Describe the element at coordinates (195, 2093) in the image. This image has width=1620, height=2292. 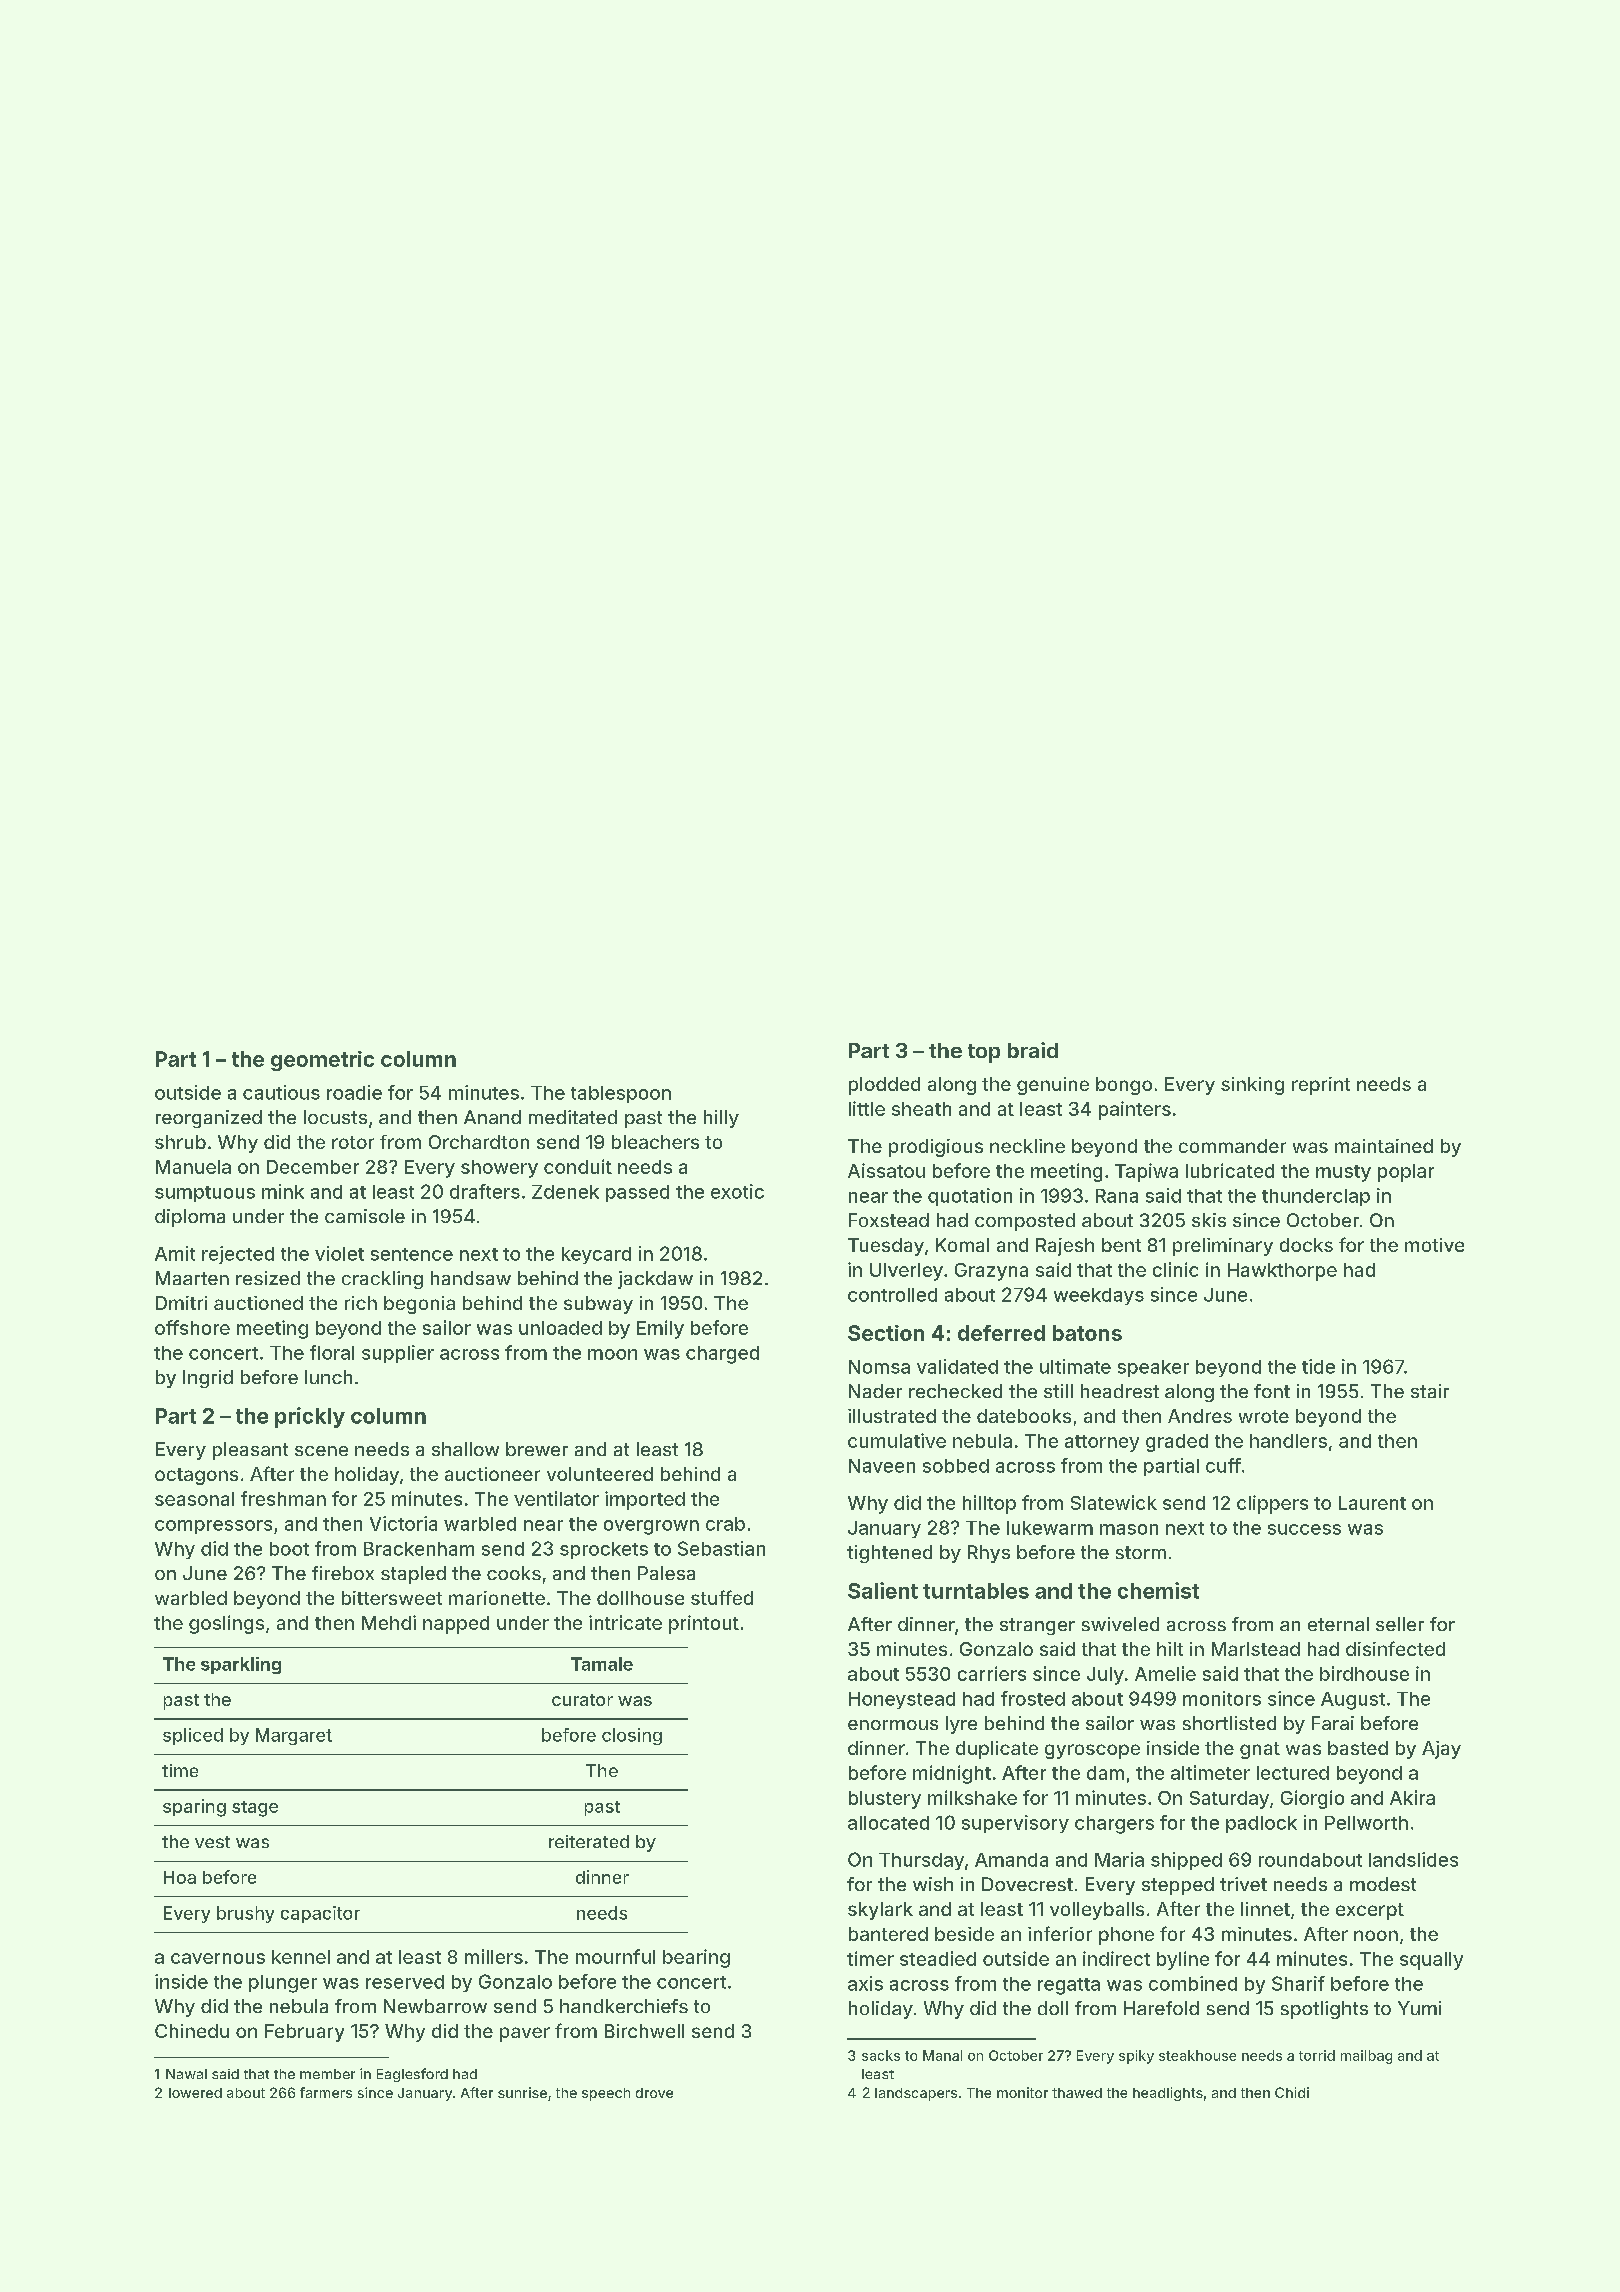
I see `lowered` at that location.
